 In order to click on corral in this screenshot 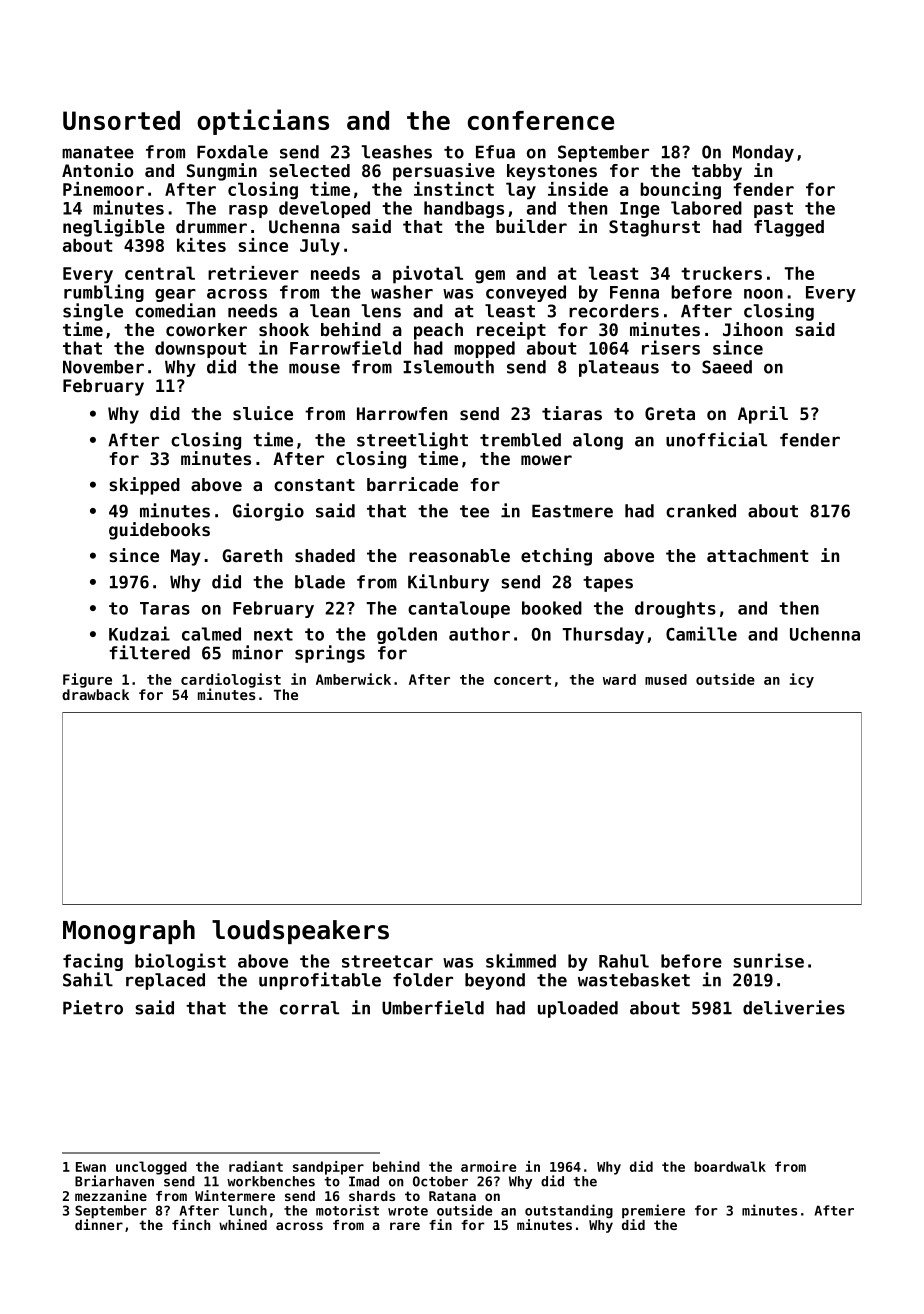, I will do `click(309, 1008)`.
